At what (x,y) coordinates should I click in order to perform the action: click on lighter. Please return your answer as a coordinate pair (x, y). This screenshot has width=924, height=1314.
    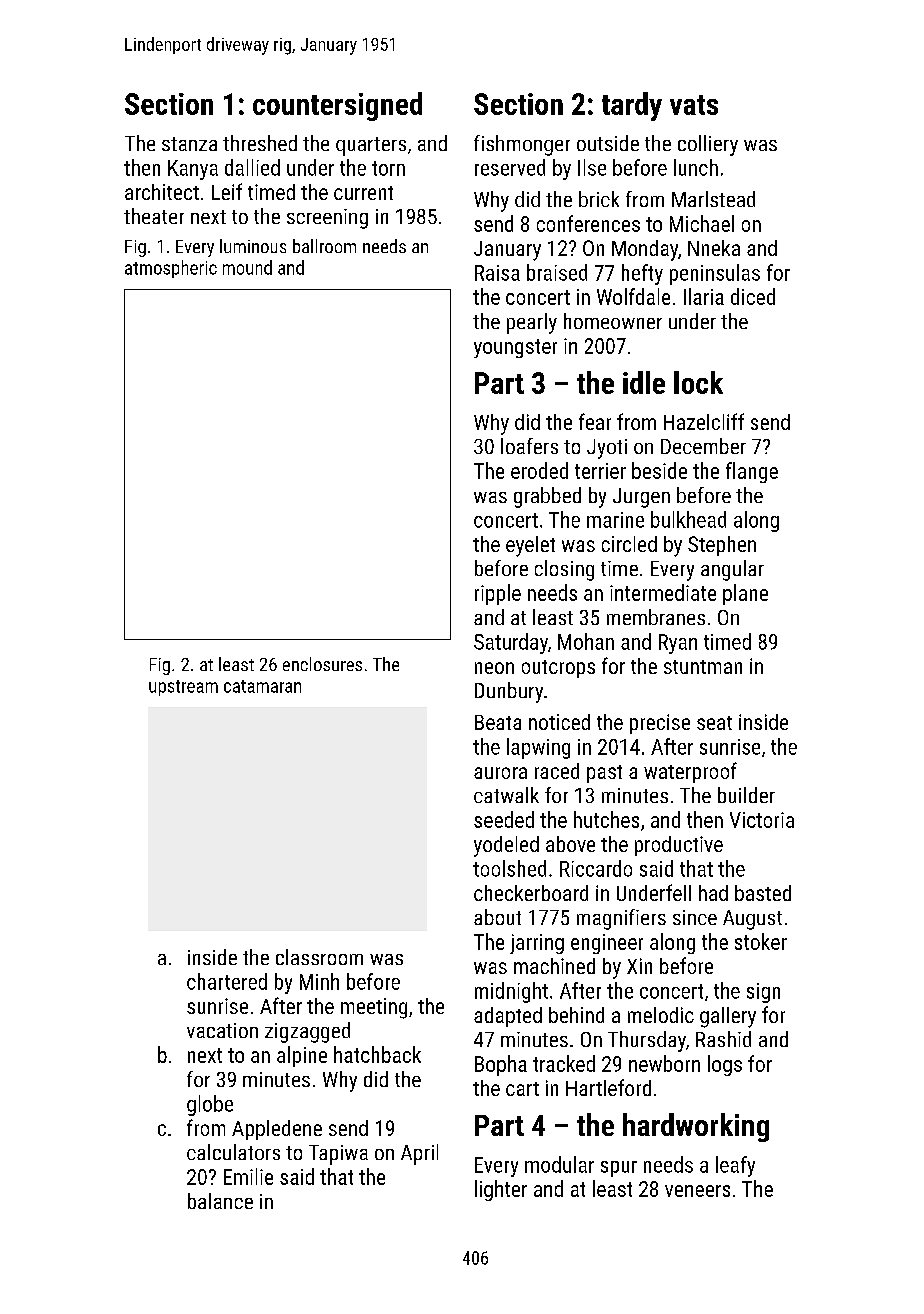
    Looking at the image, I should click on (501, 1190).
